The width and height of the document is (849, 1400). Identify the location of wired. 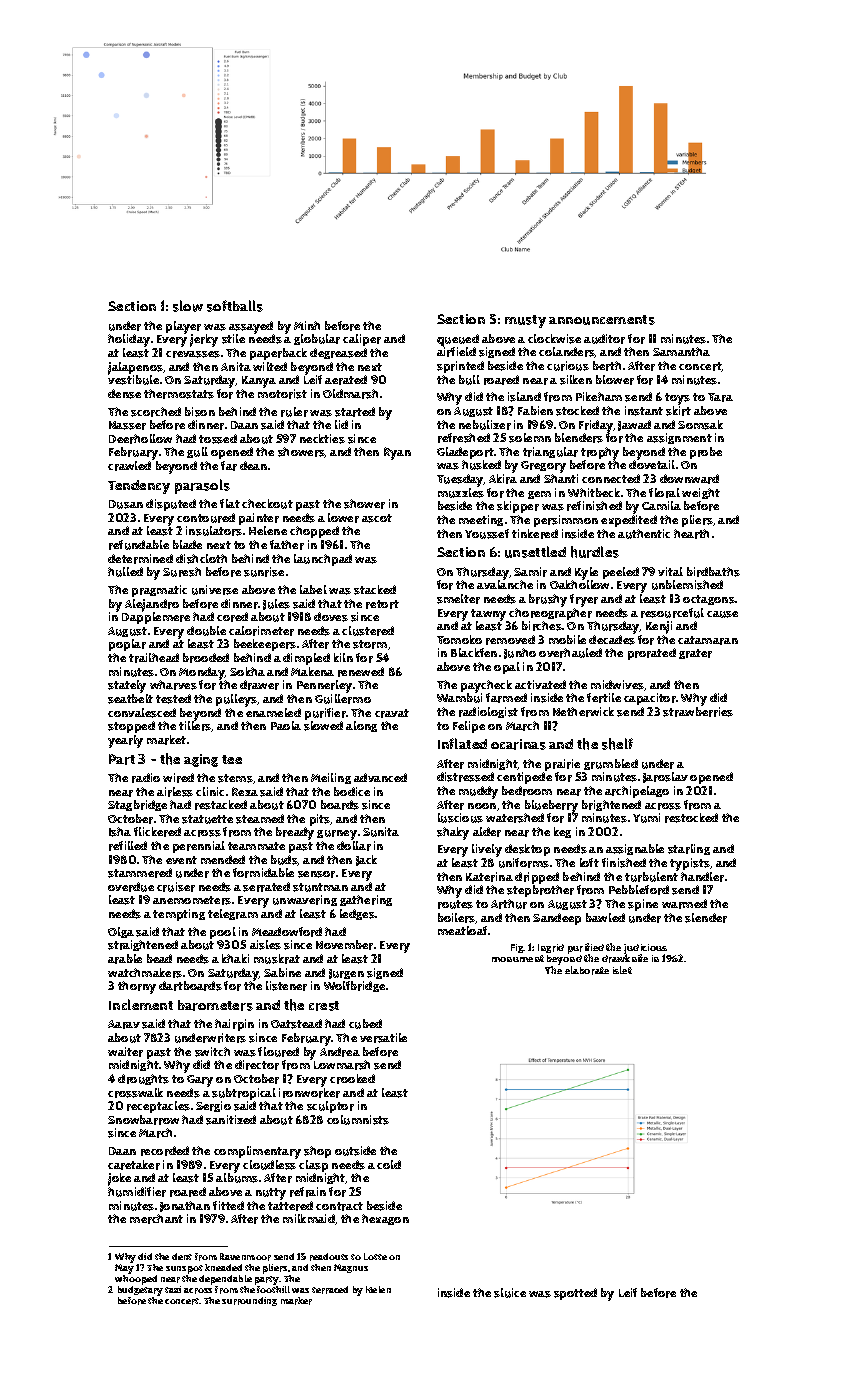
(178, 778).
